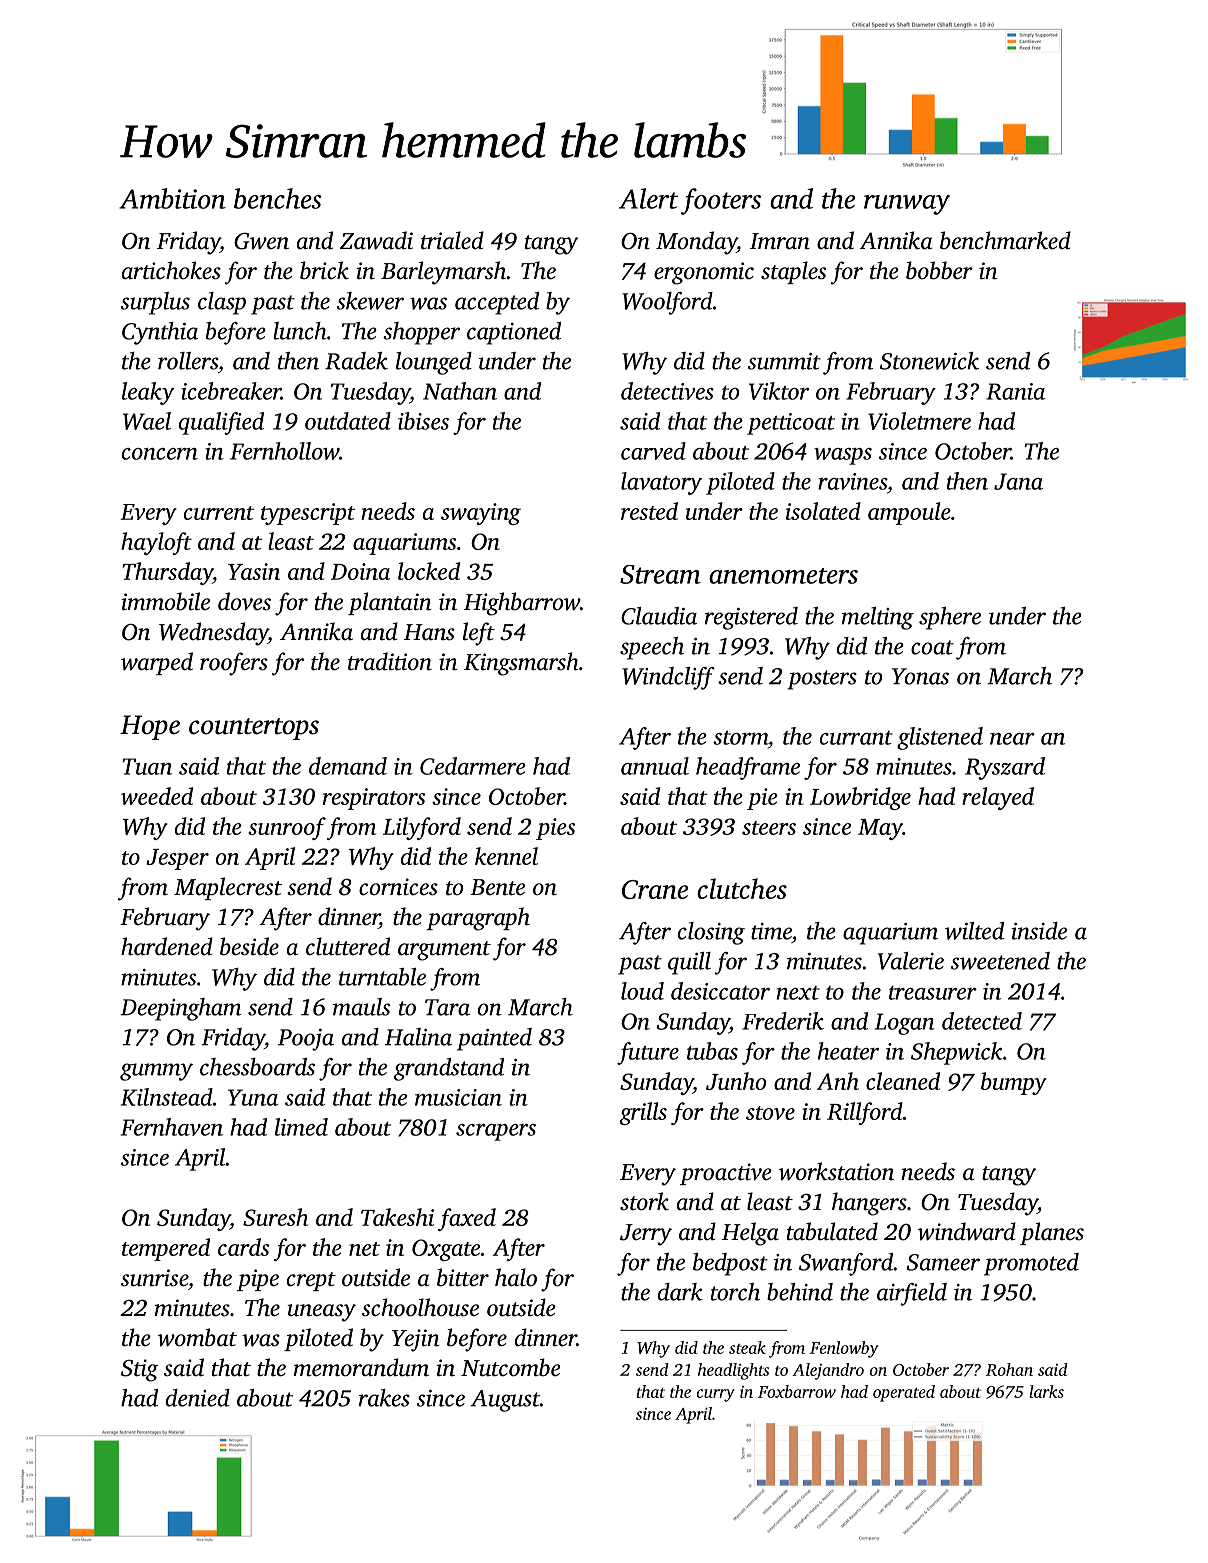 This screenshot has width=1208, height=1563. Describe the element at coordinates (157, 663) in the screenshot. I see `warped` at that location.
